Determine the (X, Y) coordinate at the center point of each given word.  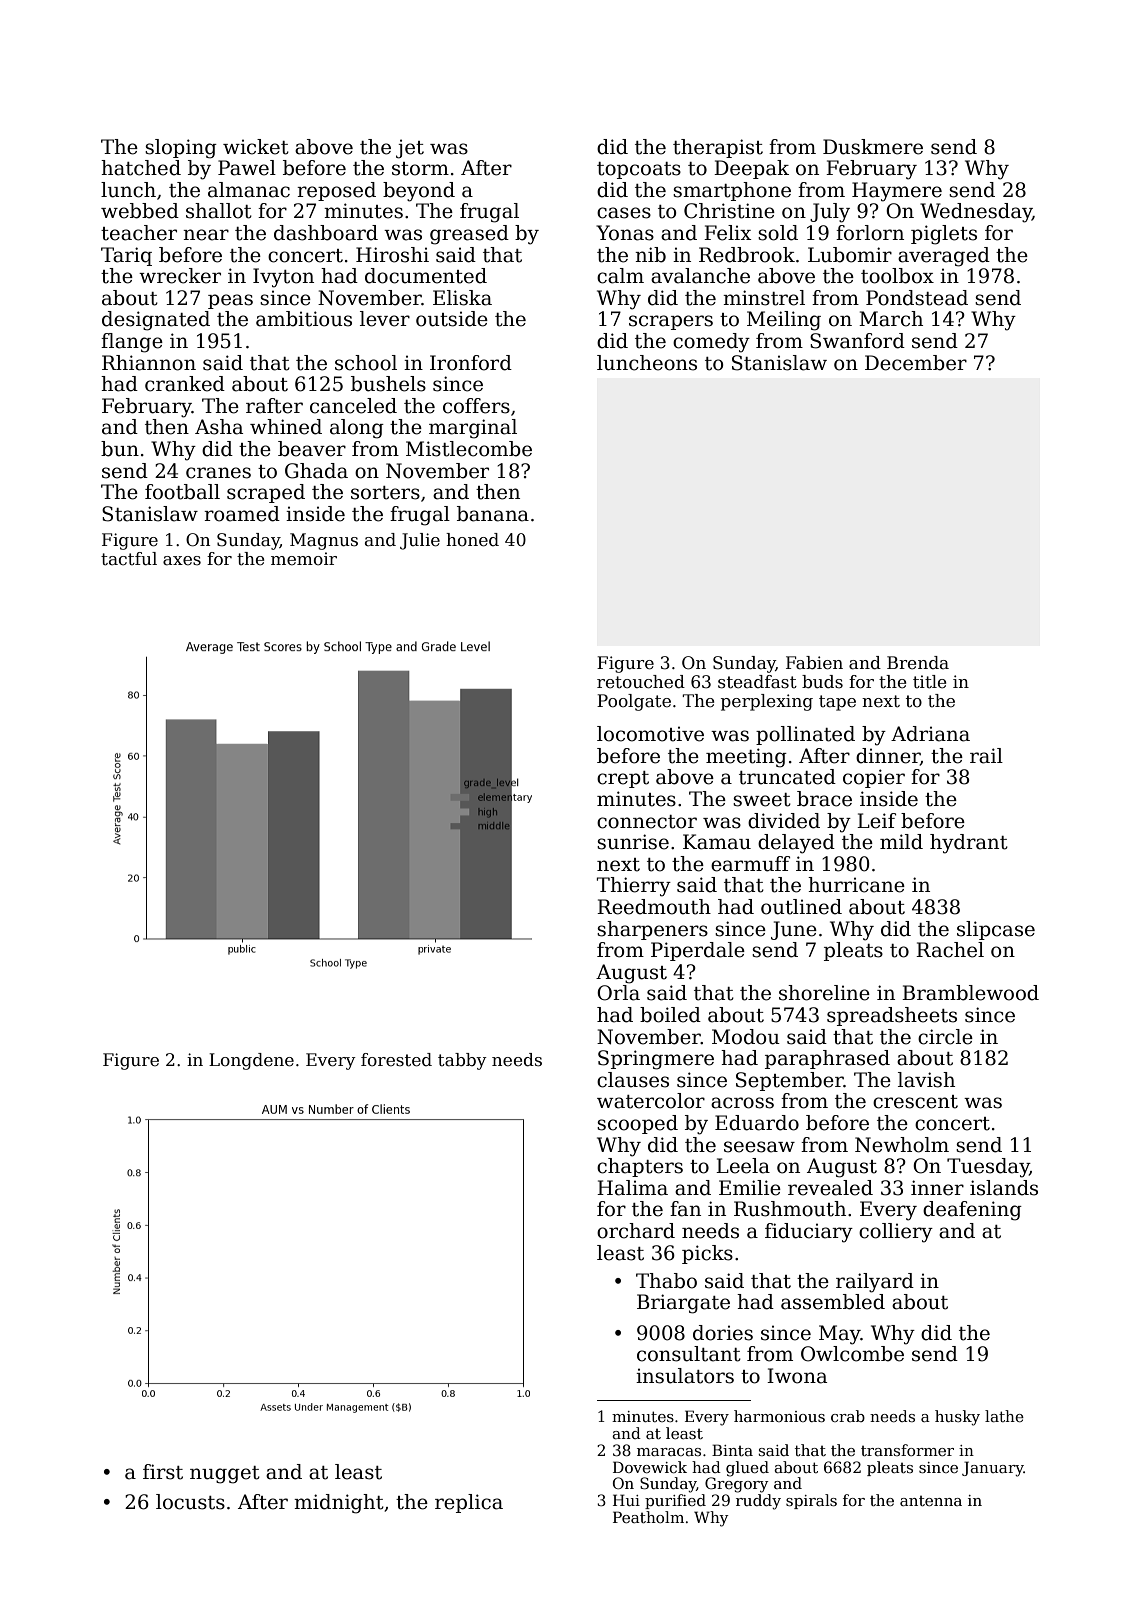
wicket (256, 147)
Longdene (251, 1061)
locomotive (650, 734)
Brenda (918, 663)
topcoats (639, 170)
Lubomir (850, 255)
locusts (190, 1502)
